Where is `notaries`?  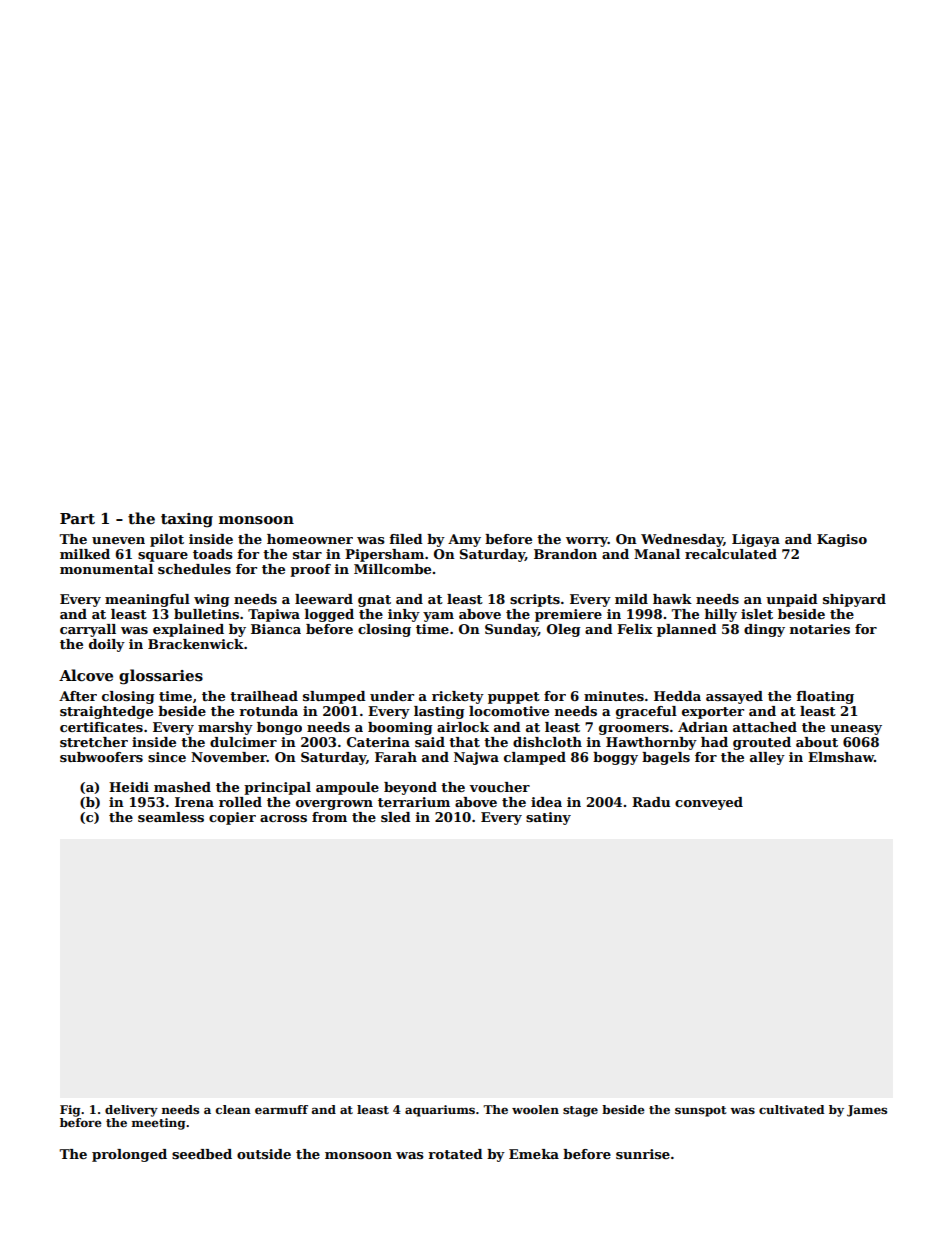
notaries is located at coordinates (820, 629).
